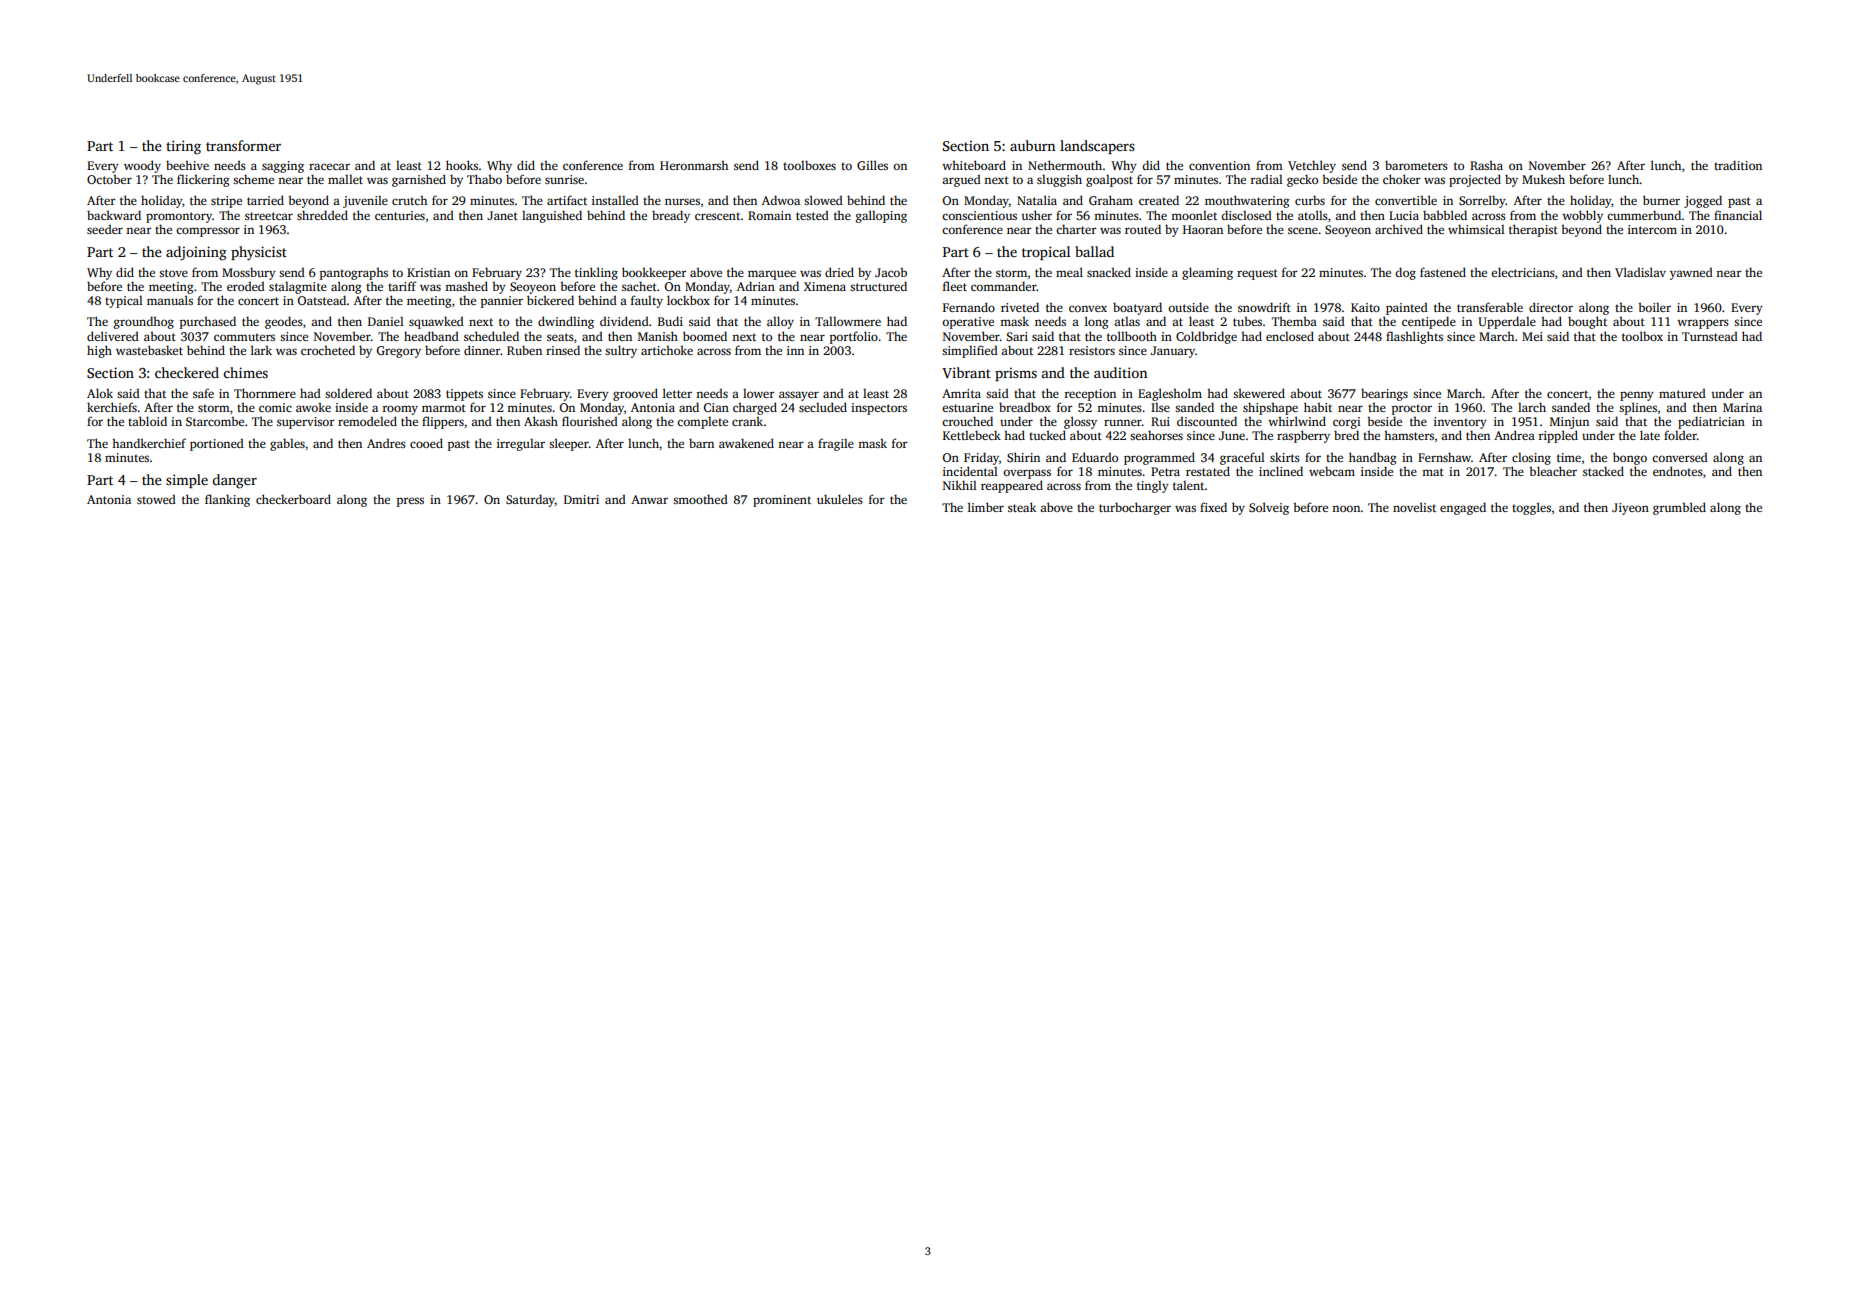  What do you see at coordinates (1640, 272) in the screenshot?
I see `Vladislav` at bounding box center [1640, 272].
